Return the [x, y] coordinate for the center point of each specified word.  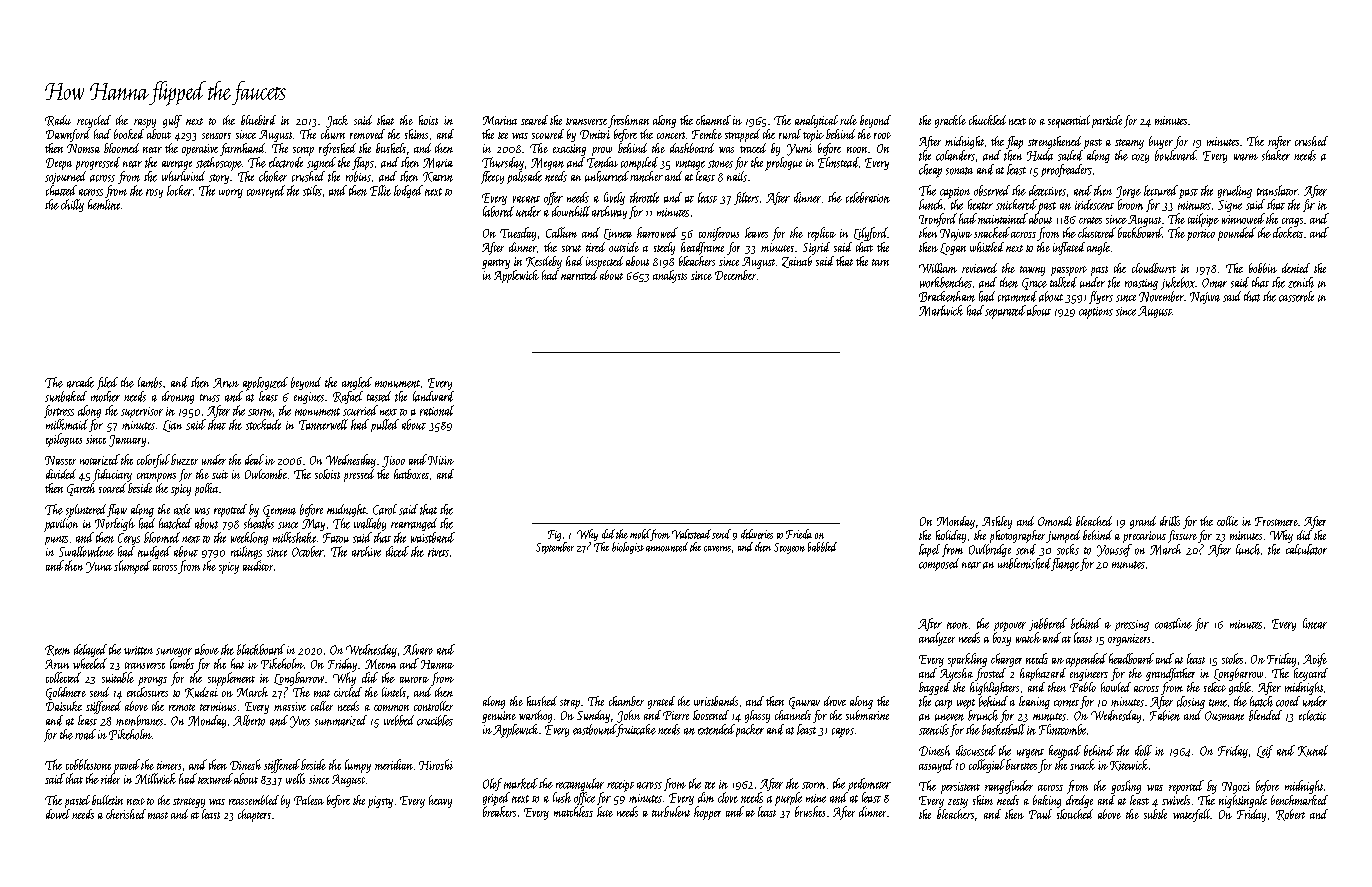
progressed [98, 163]
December [735, 275]
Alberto [249, 720]
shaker [1276, 155]
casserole [1296, 296]
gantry [496, 264]
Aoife [1315, 660]
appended [1086, 660]
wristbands [716, 701]
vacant [526, 199]
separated [1005, 312]
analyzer [937, 639]
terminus [218, 706]
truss [210, 398]
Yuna [99, 567]
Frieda [799, 534]
